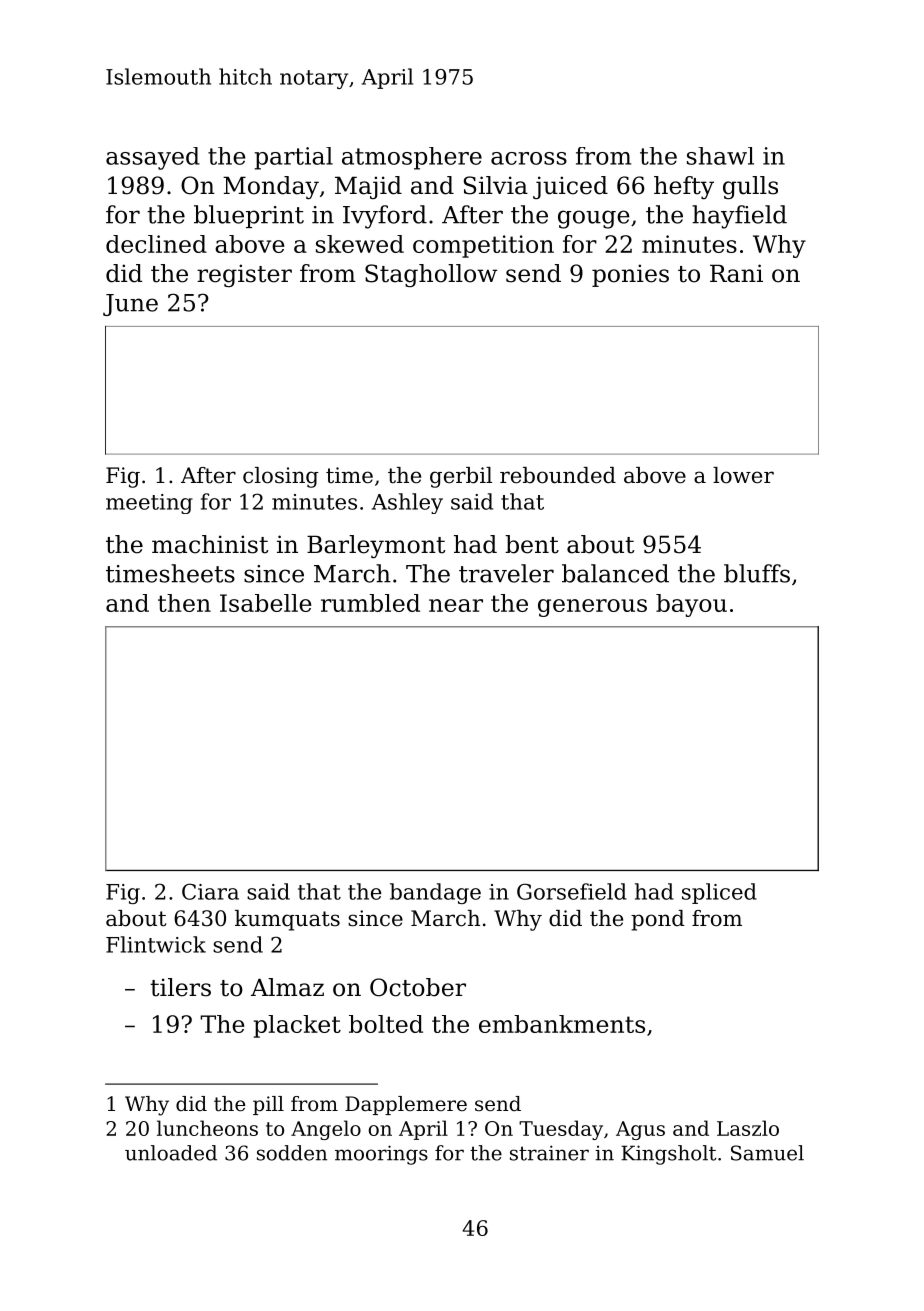  What do you see at coordinates (630, 275) in the image?
I see `ponies` at bounding box center [630, 275].
